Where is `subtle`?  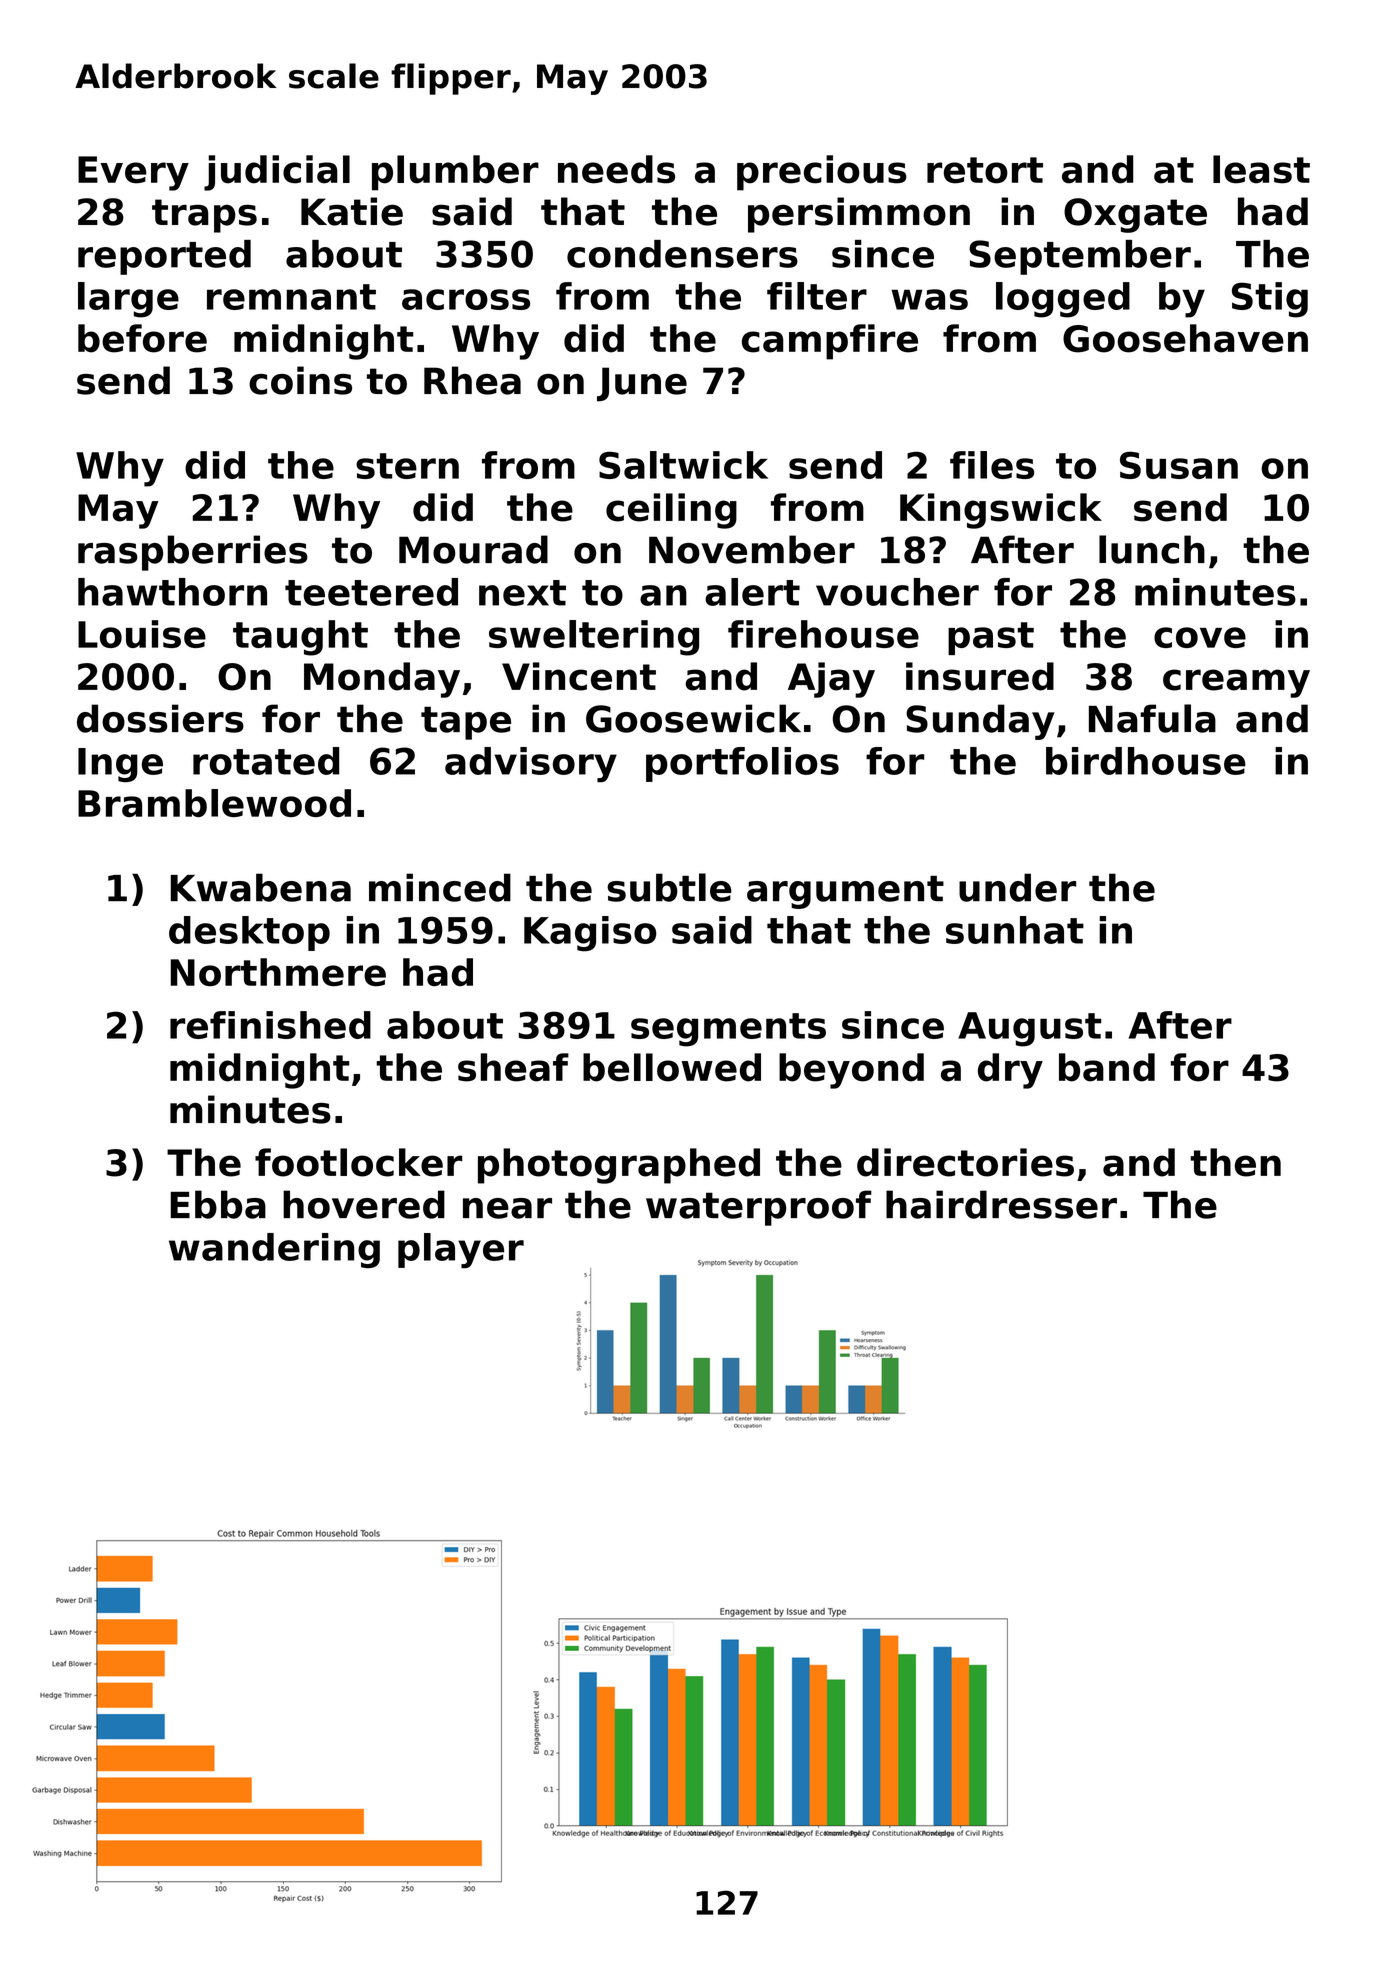 subtle is located at coordinates (669, 887).
